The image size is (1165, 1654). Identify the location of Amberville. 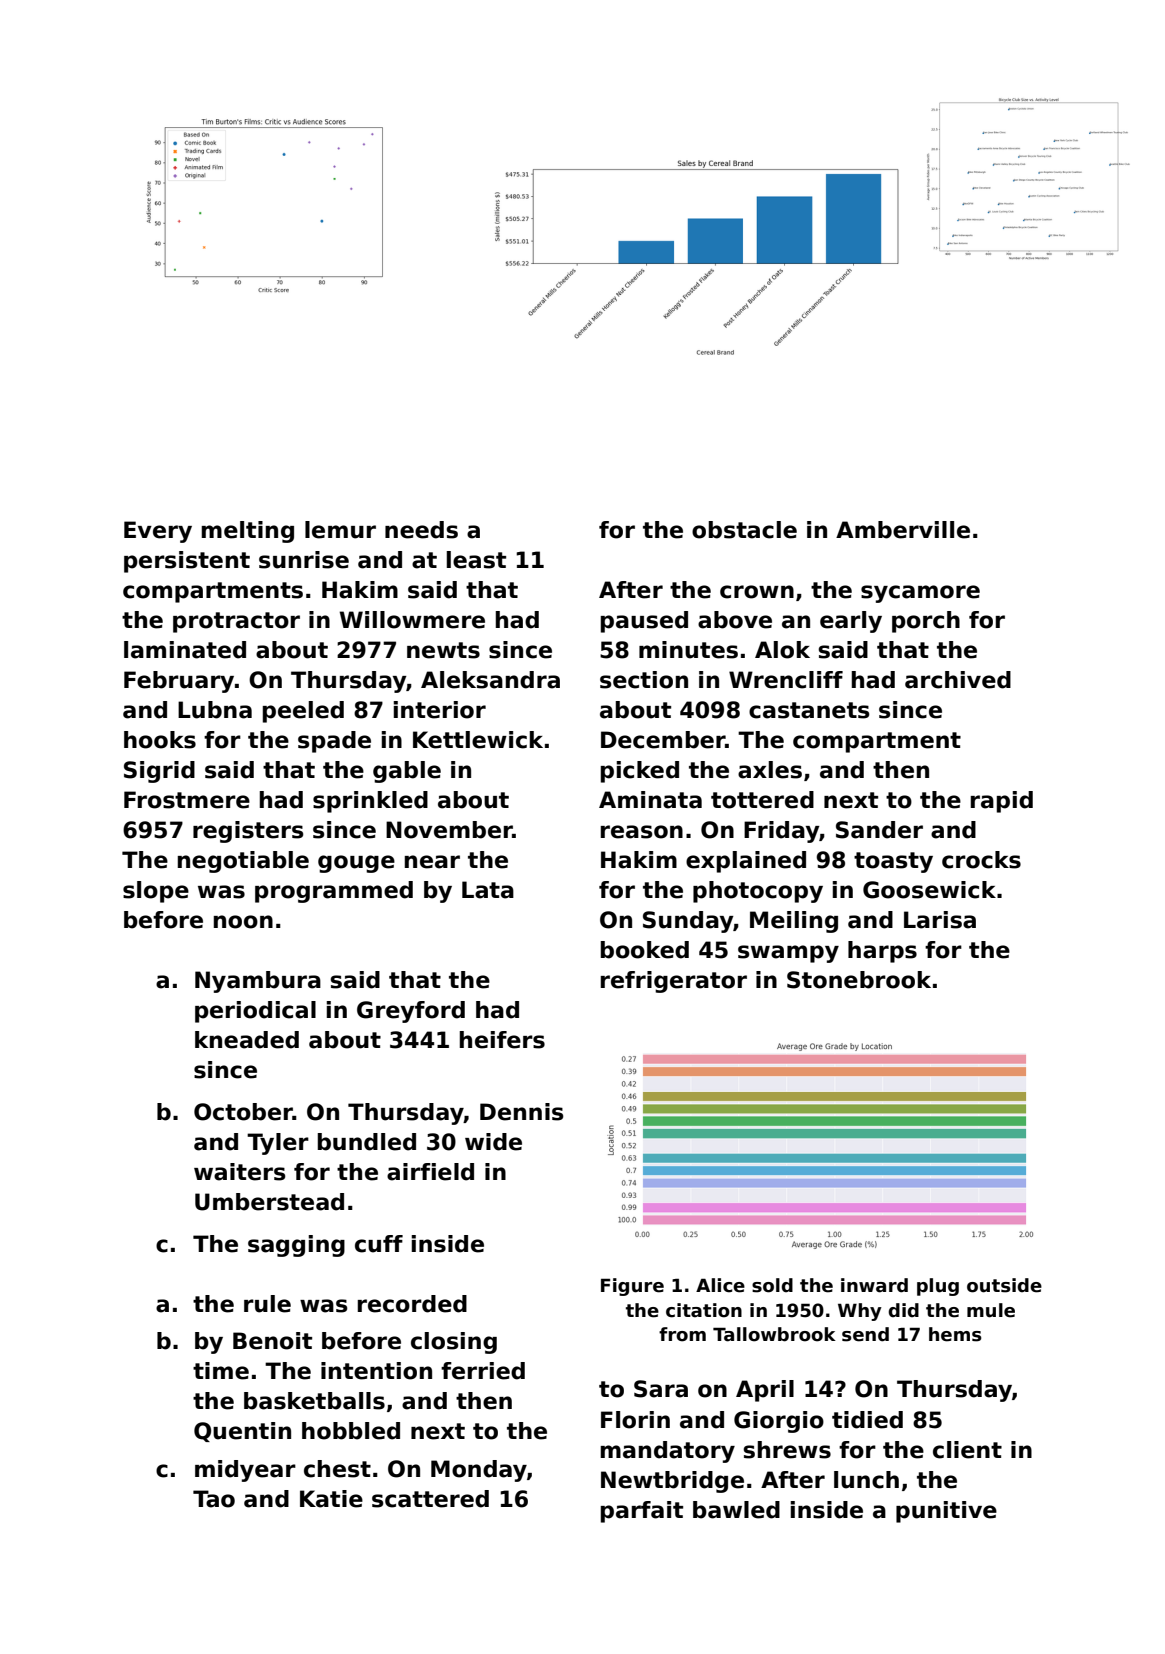
(903, 530).
